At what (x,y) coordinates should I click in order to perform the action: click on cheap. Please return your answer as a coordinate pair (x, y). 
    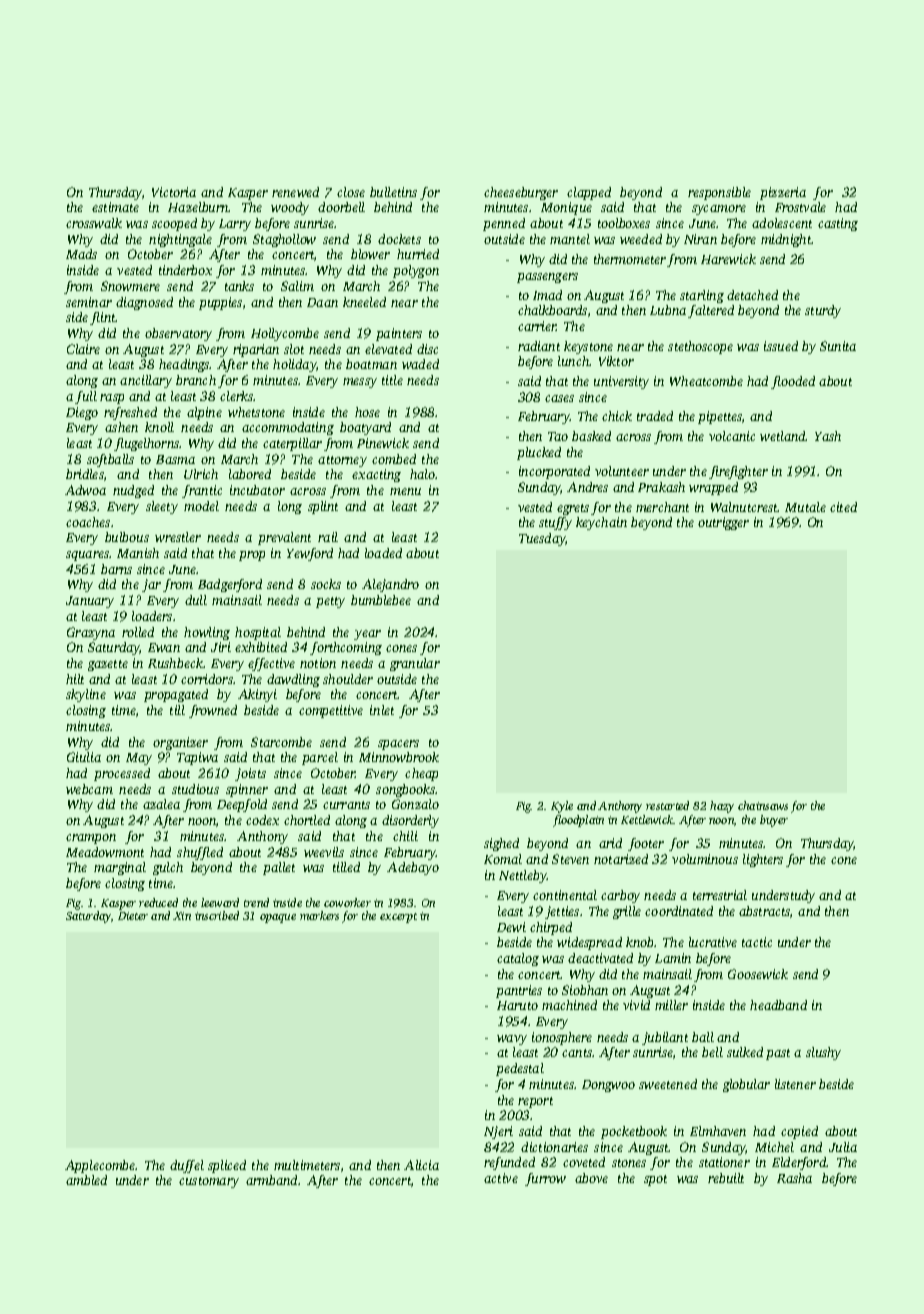
    Looking at the image, I should click on (421, 774).
